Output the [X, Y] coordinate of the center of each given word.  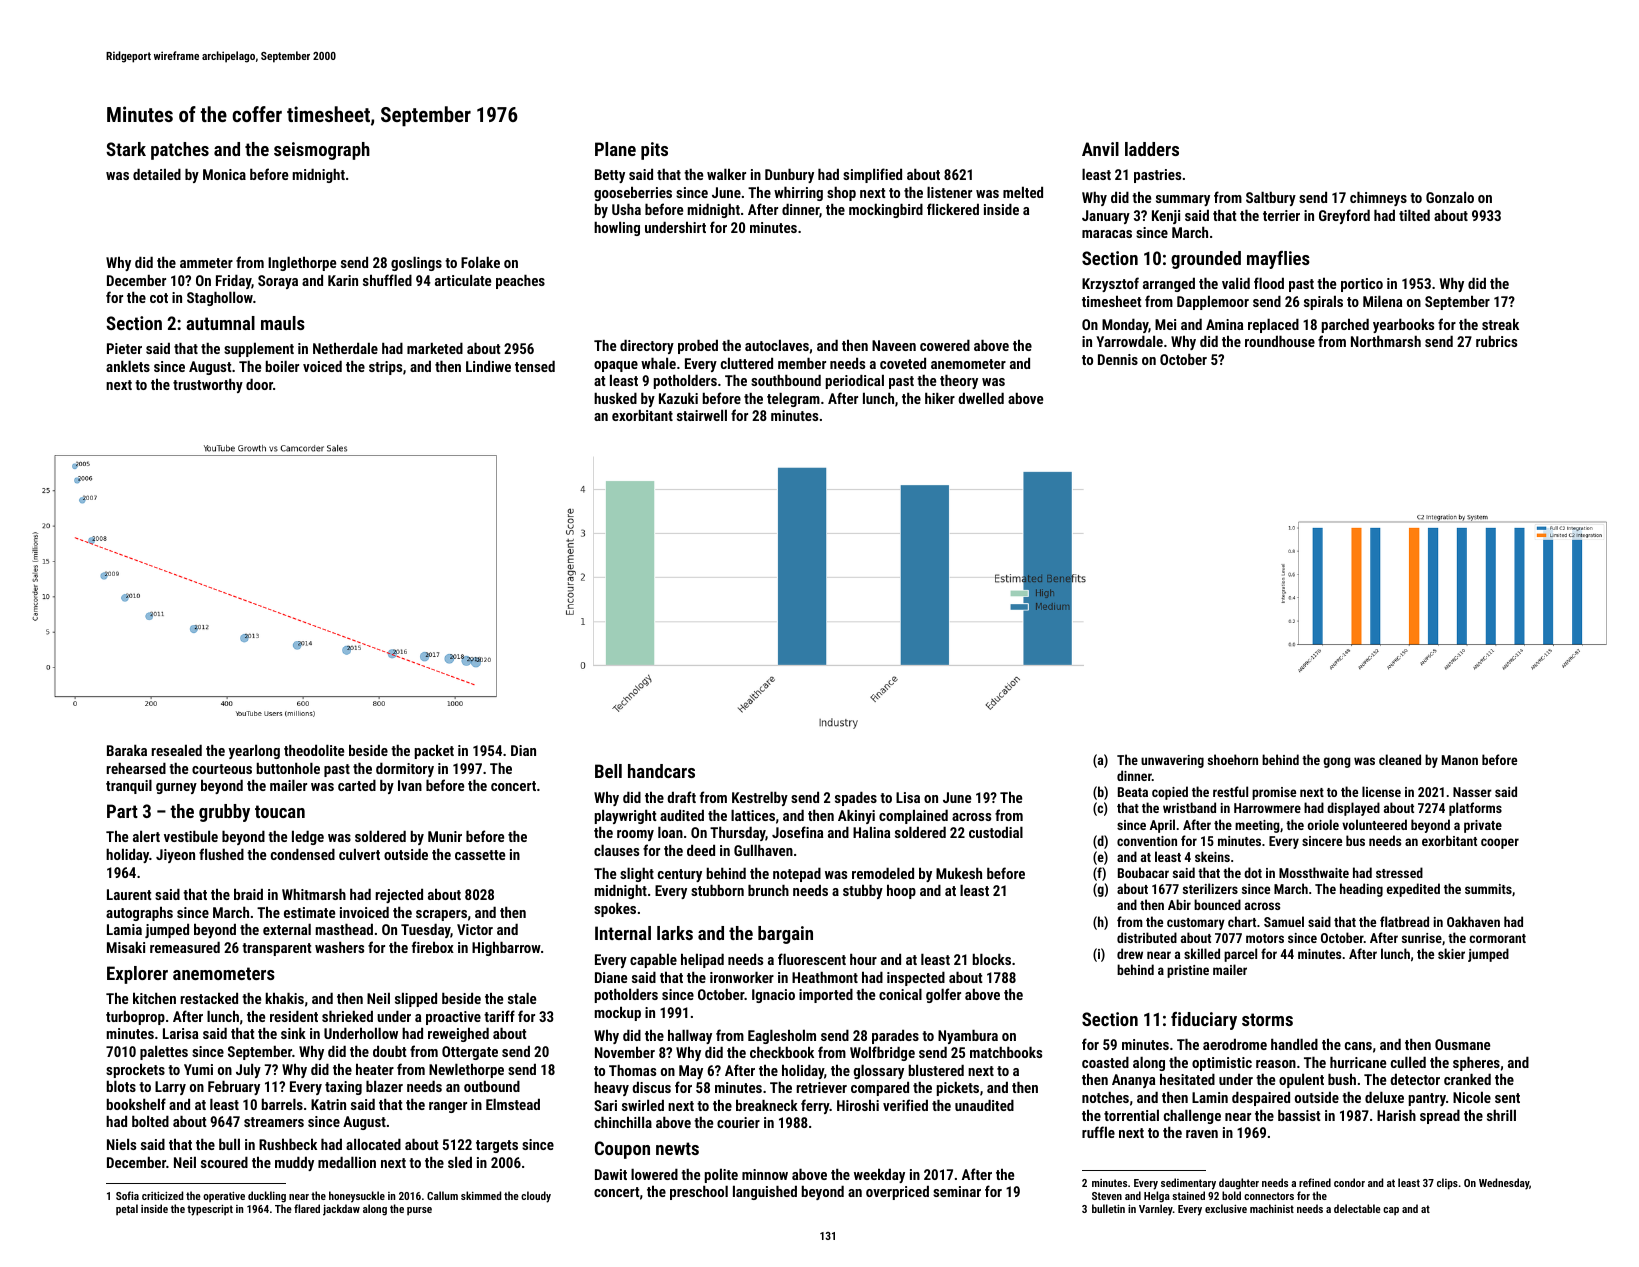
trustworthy [208, 385]
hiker [940, 398]
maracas [1107, 234]
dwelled [981, 398]
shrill [1501, 1115]
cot [159, 298]
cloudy [536, 1197]
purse [419, 1211]
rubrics [1496, 341]
